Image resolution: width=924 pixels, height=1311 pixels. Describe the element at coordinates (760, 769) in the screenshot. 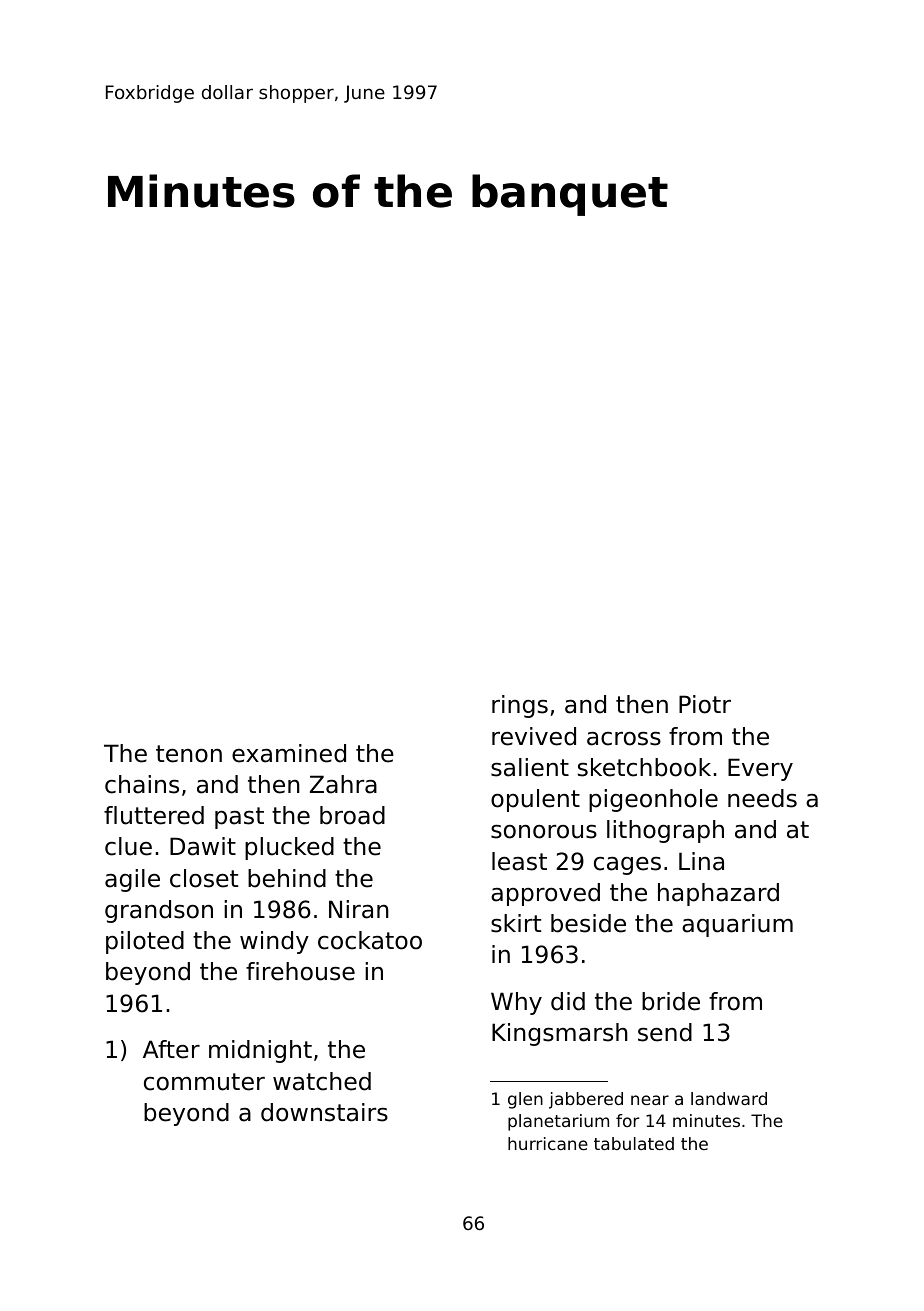

I see `Every` at that location.
